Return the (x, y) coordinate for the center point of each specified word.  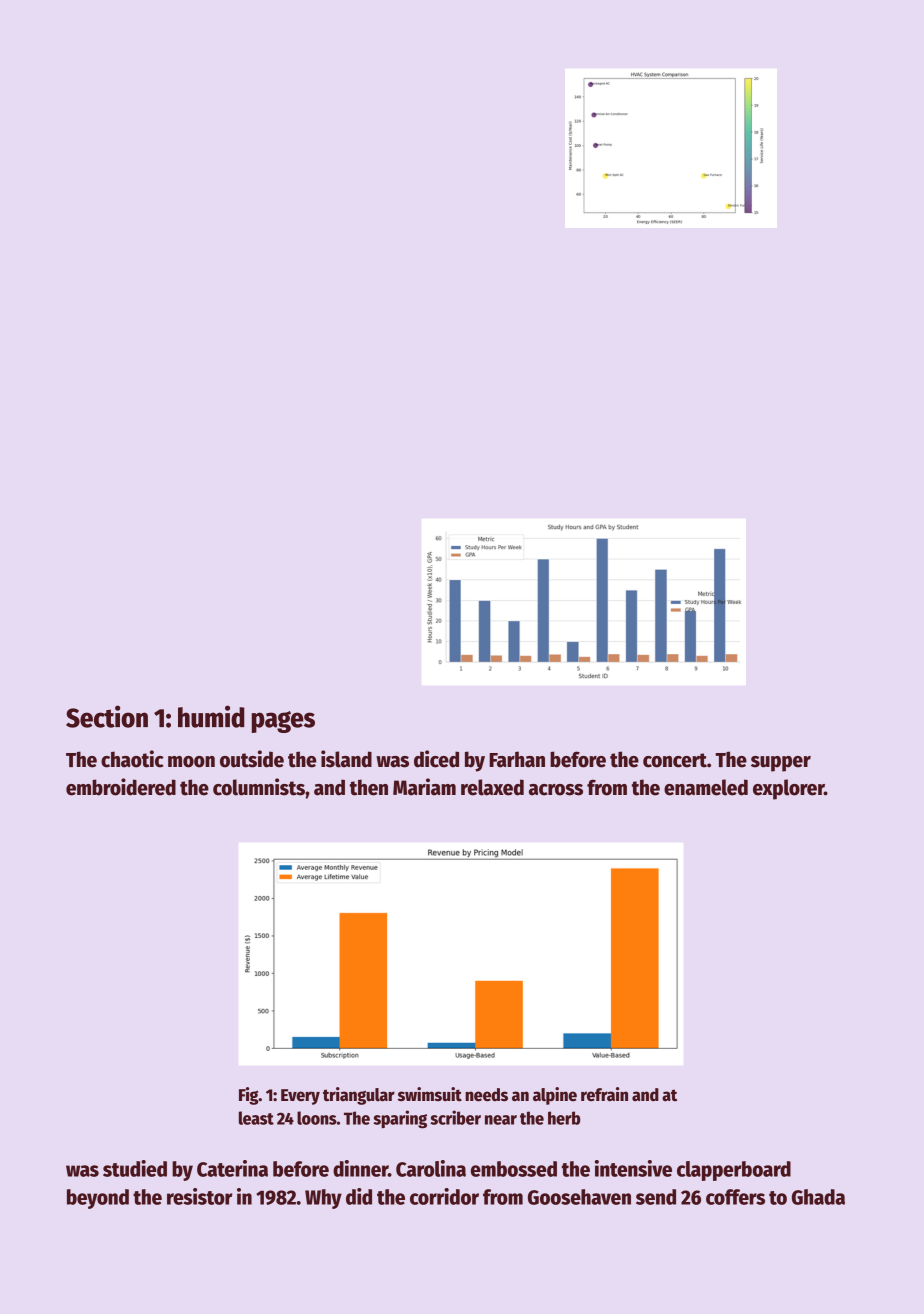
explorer (788, 789)
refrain (604, 1094)
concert (675, 760)
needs (486, 1095)
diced (436, 759)
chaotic (132, 759)
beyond (98, 1199)
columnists (259, 787)
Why (323, 1199)
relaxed (492, 787)
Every (300, 1097)
